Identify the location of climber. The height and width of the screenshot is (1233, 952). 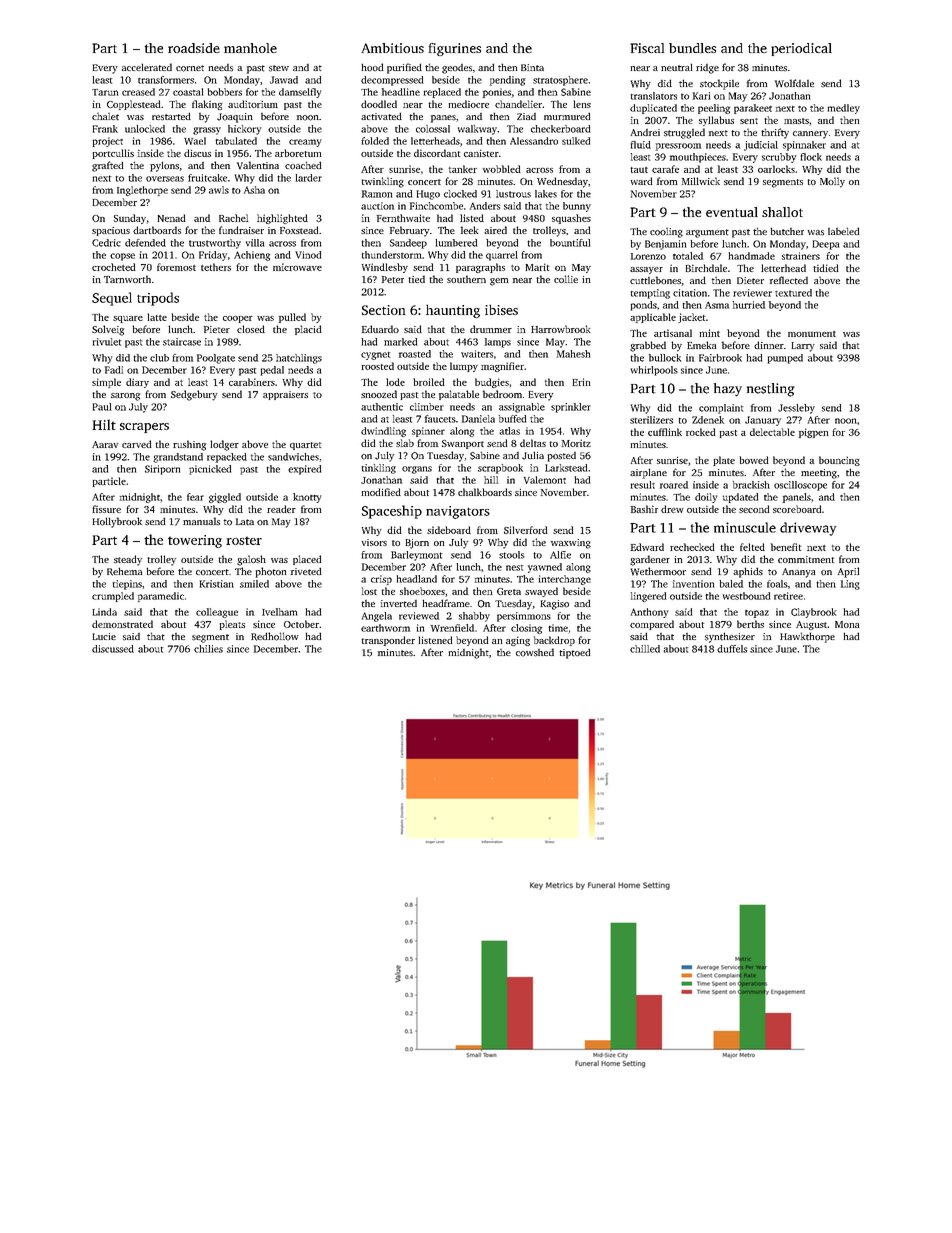
(427, 407).
